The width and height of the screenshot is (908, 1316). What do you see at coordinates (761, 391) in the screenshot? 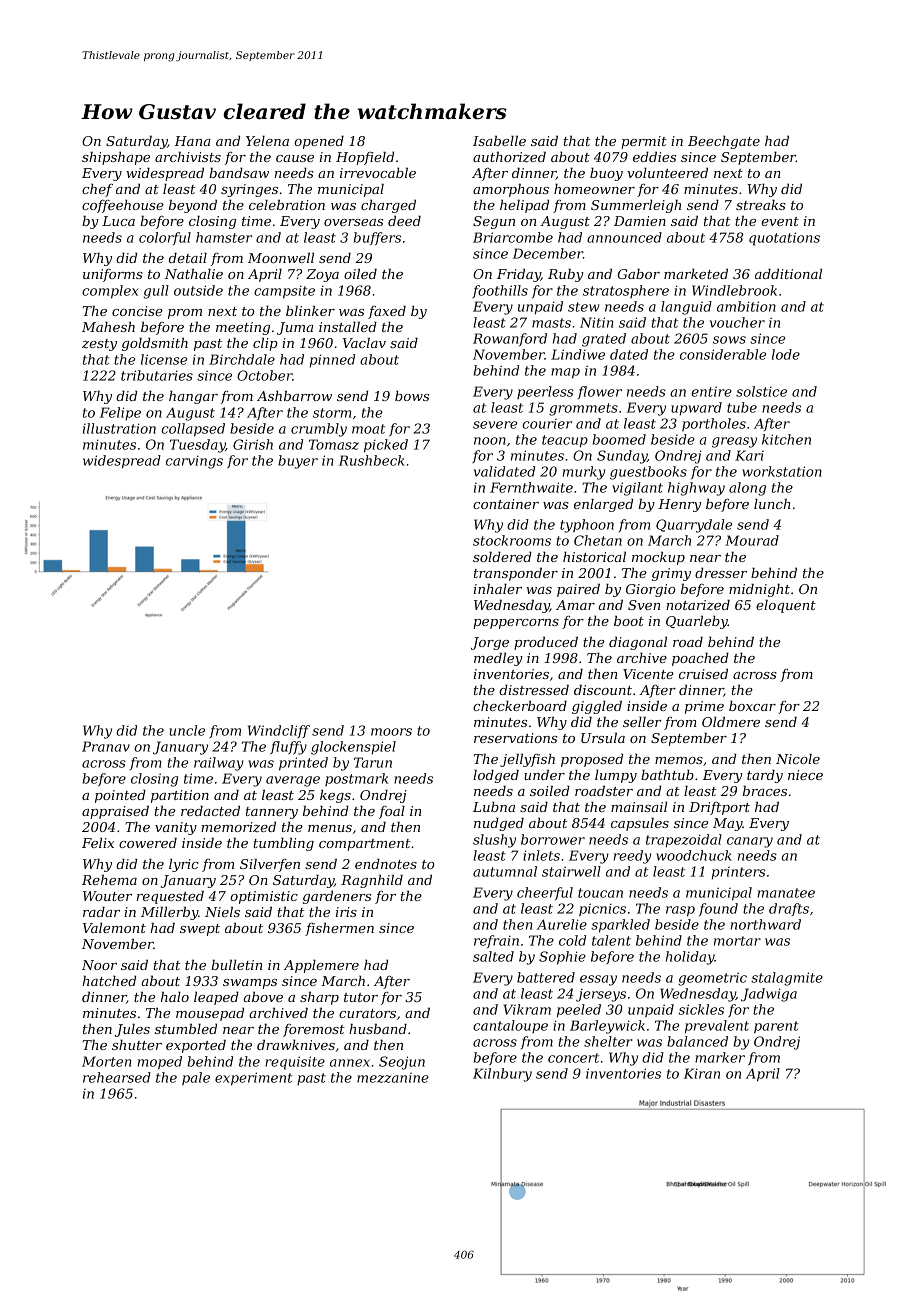
I see `solstice` at bounding box center [761, 391].
